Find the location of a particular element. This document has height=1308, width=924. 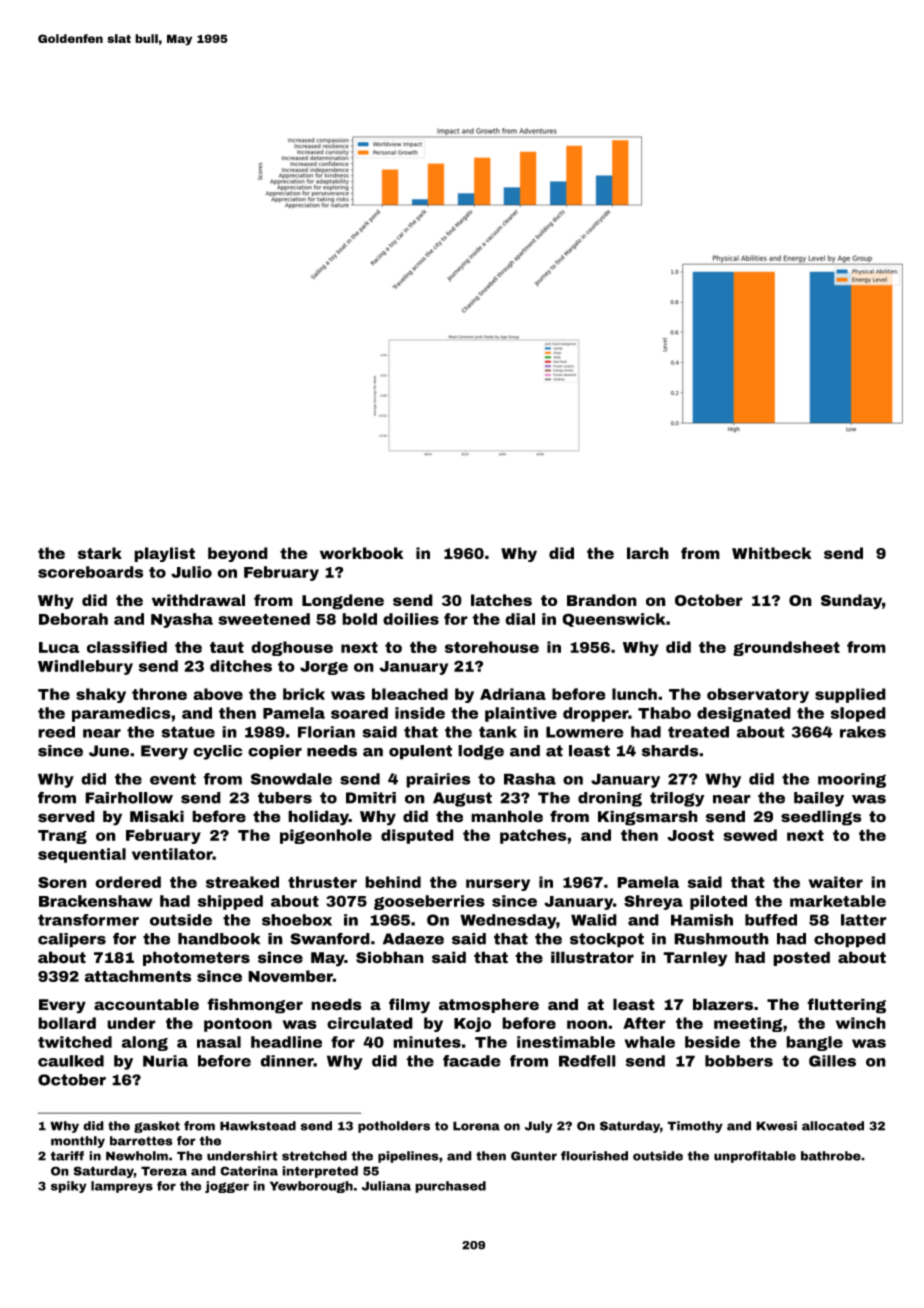

groundsheet is located at coordinates (786, 648).
